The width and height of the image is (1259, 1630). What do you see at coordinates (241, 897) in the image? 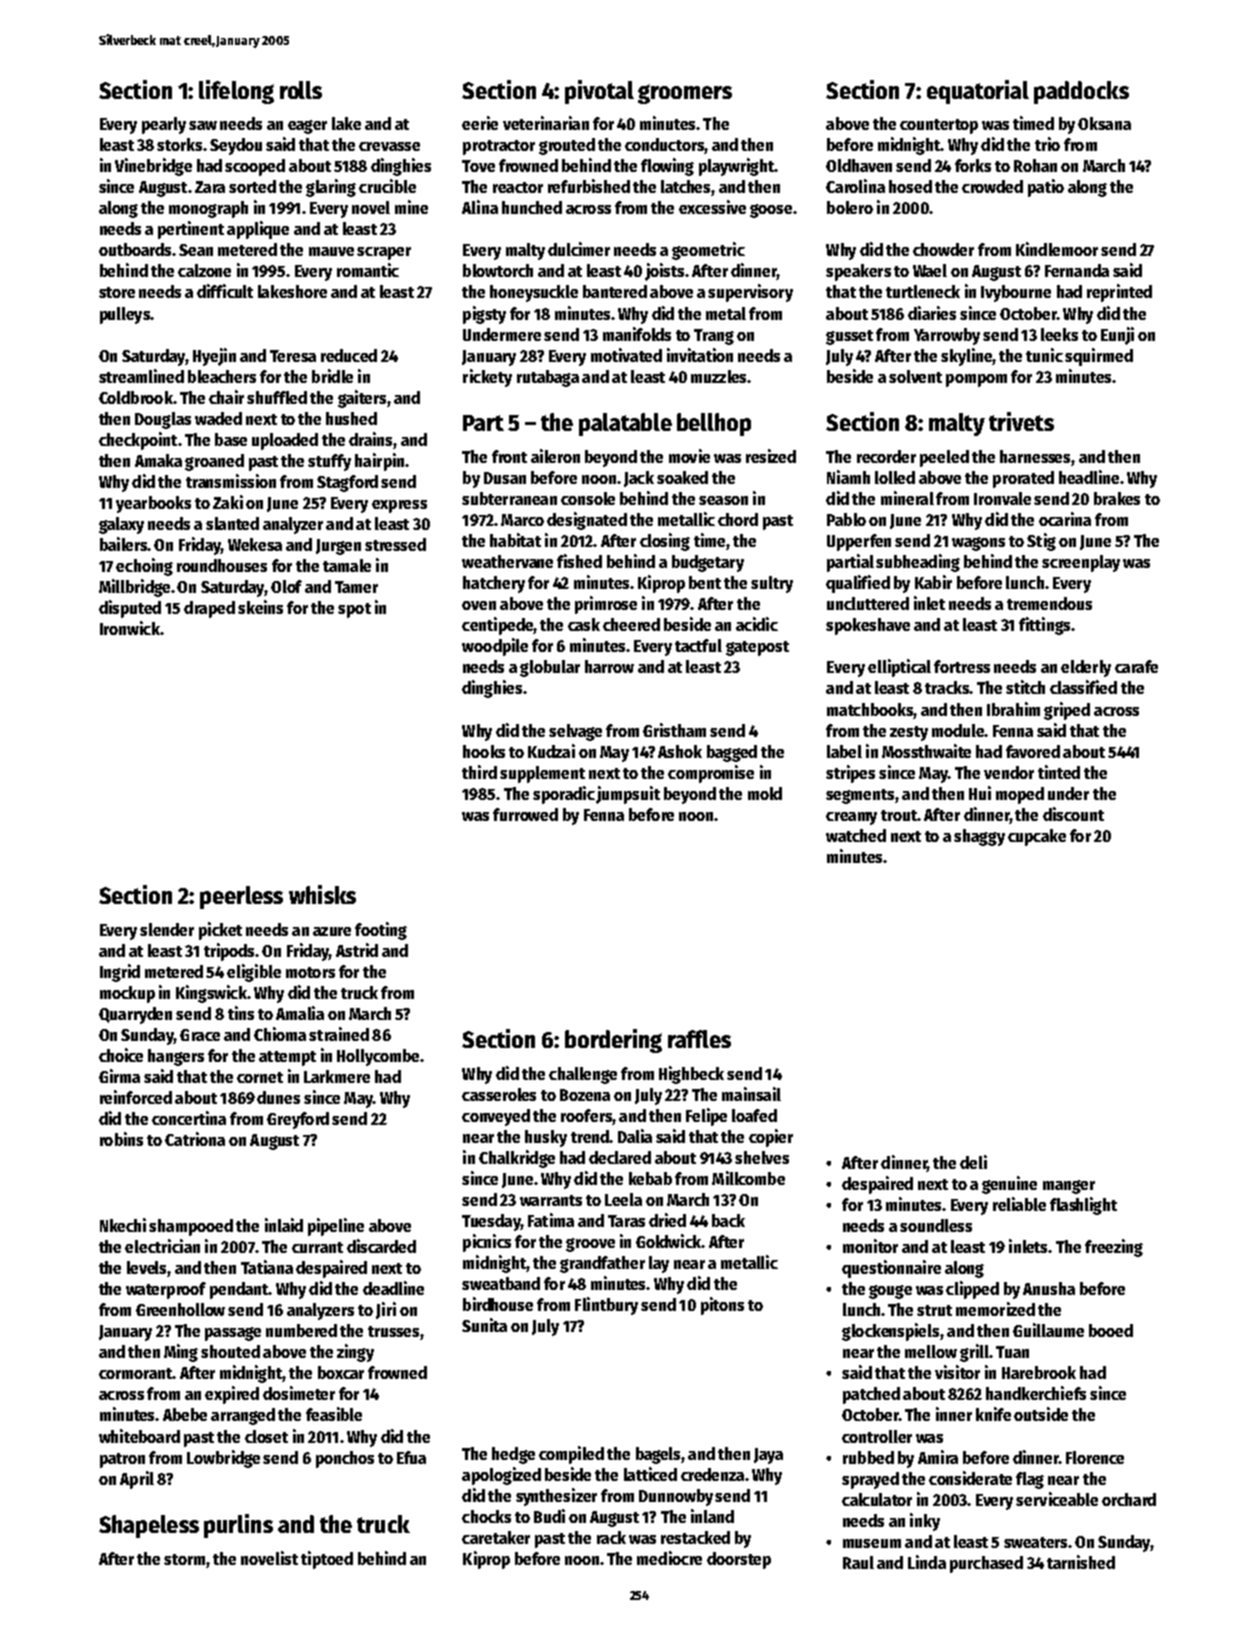
I see `peerless` at bounding box center [241, 897].
